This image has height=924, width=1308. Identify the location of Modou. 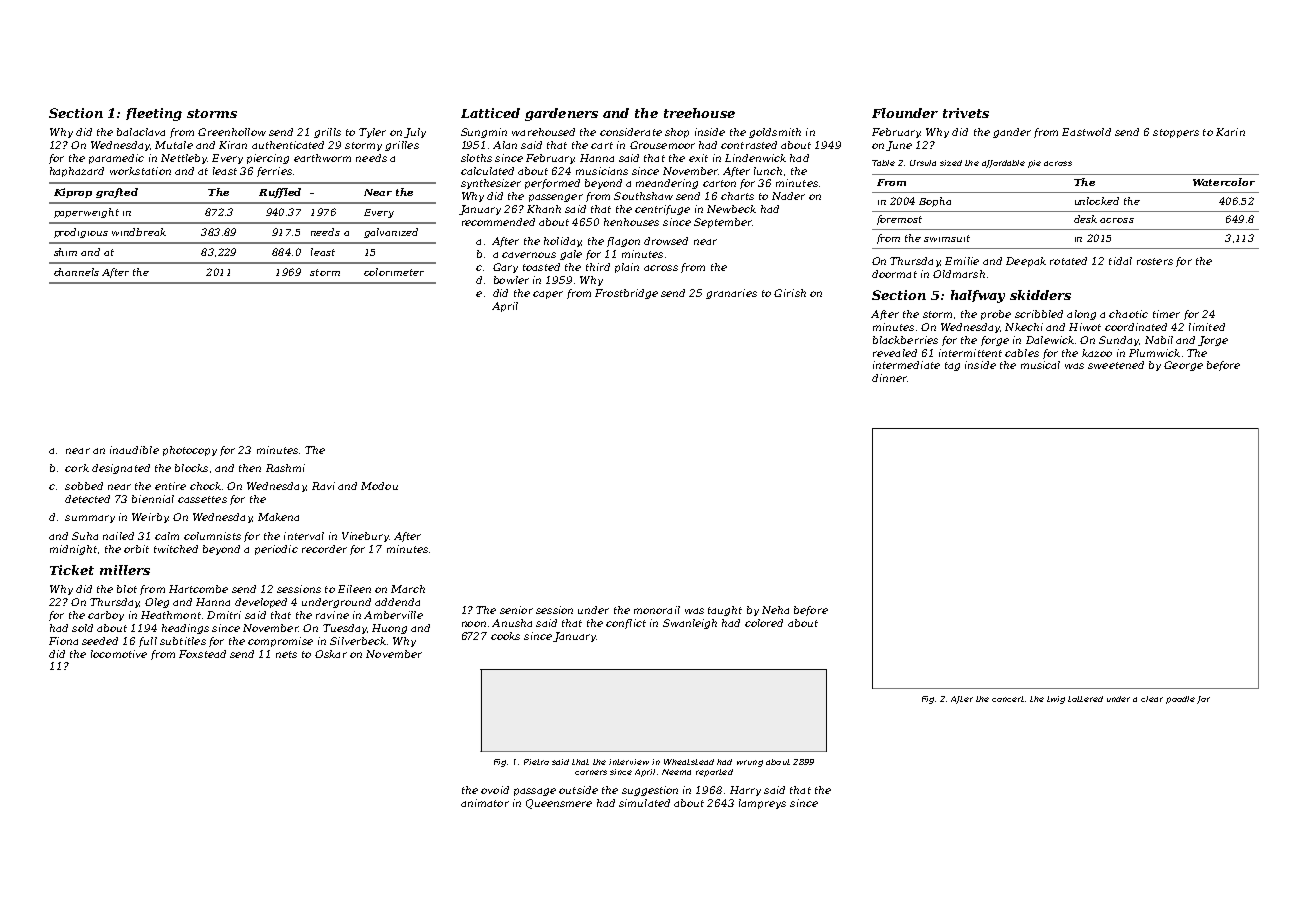
(379, 486).
